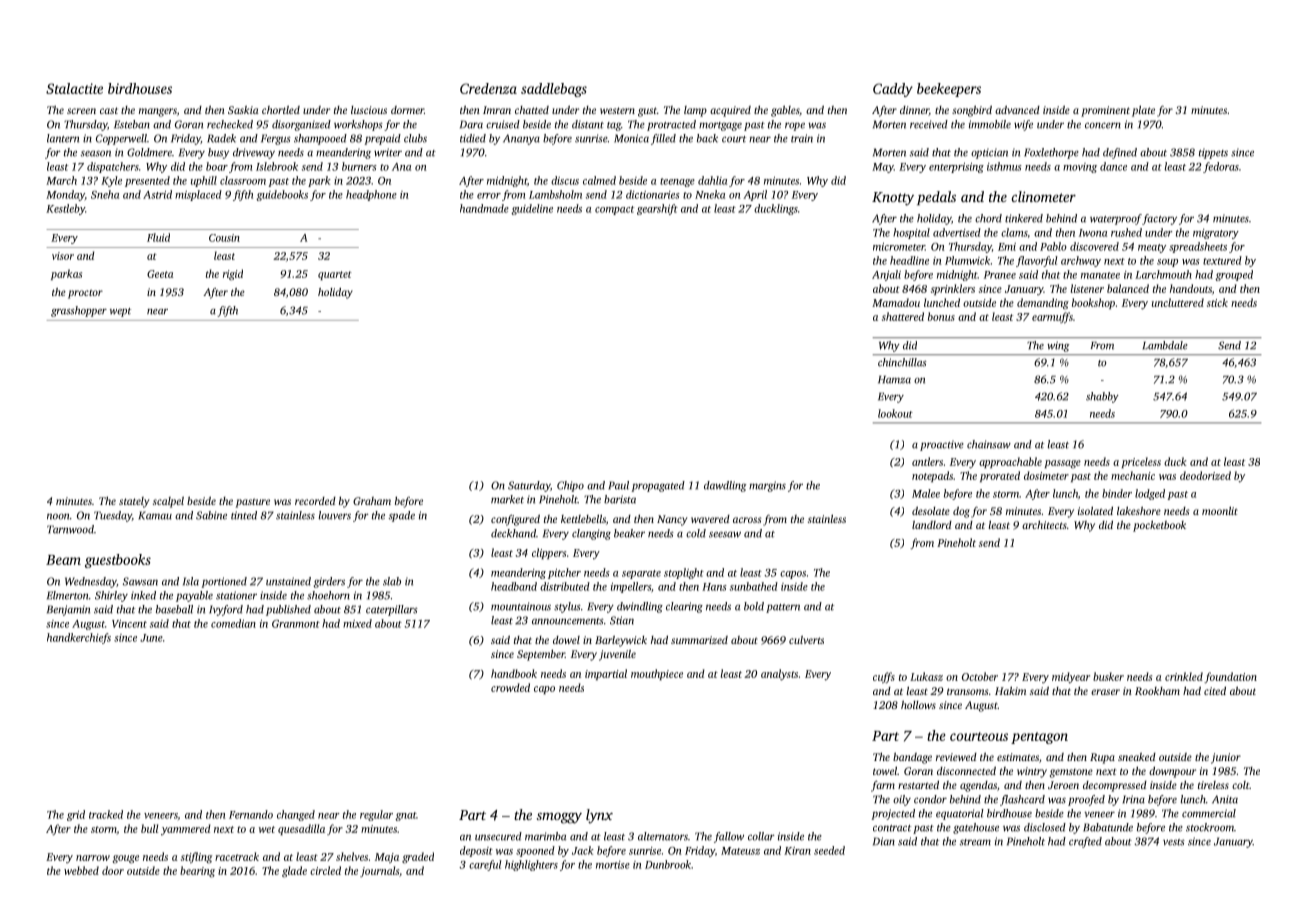  What do you see at coordinates (1226, 758) in the screenshot?
I see `junior` at bounding box center [1226, 758].
